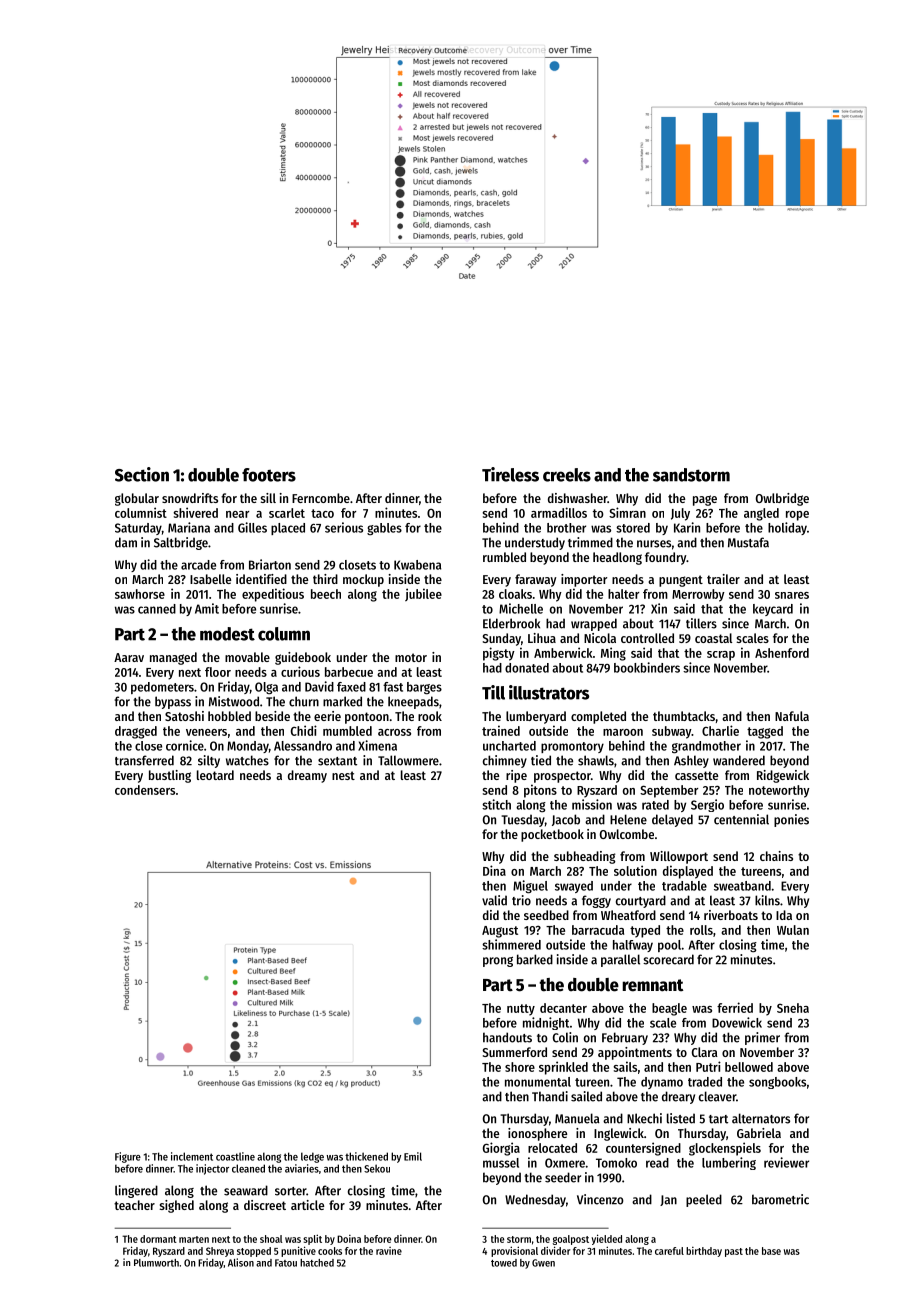 The image size is (924, 1308). What do you see at coordinates (347, 731) in the page?
I see `mumbled` at bounding box center [347, 731].
